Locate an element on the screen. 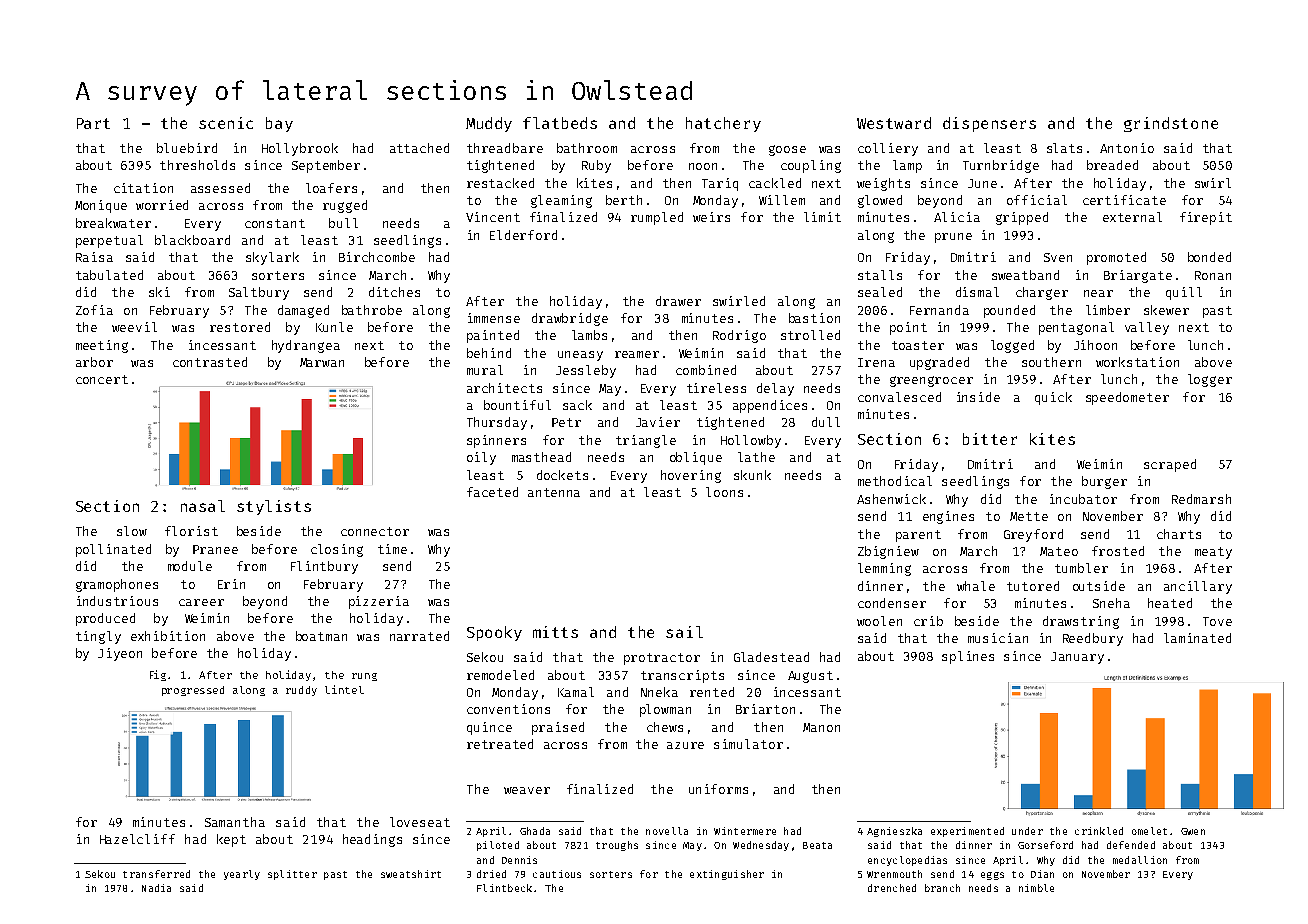 This screenshot has width=1308, height=924. conventions is located at coordinates (508, 709).
